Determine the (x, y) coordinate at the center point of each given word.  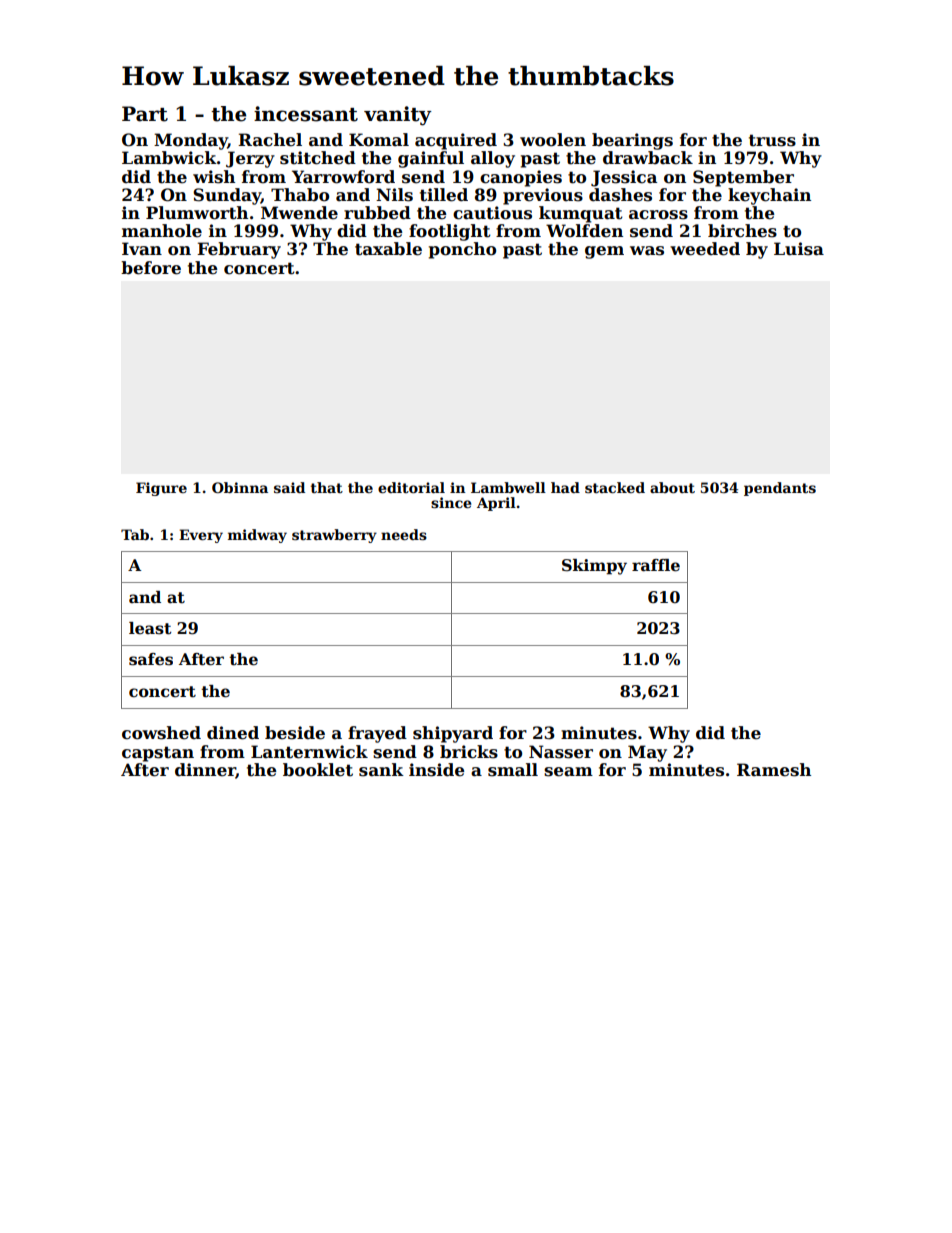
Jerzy (250, 159)
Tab (135, 534)
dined (233, 733)
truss (772, 140)
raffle (656, 565)
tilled (444, 195)
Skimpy (594, 567)
